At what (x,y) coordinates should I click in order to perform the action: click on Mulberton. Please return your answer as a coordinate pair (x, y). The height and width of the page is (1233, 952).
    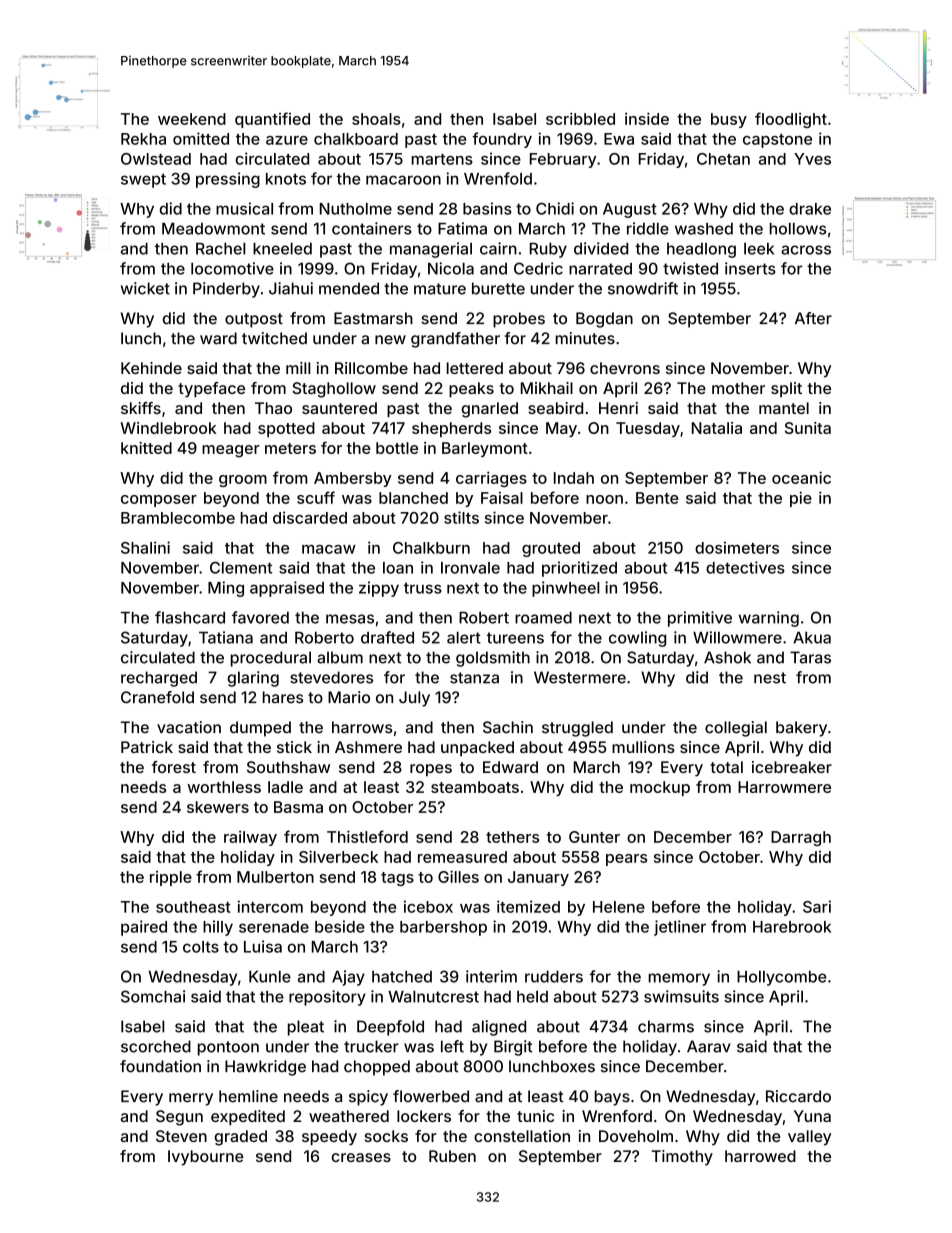
    Looking at the image, I should click on (275, 877).
